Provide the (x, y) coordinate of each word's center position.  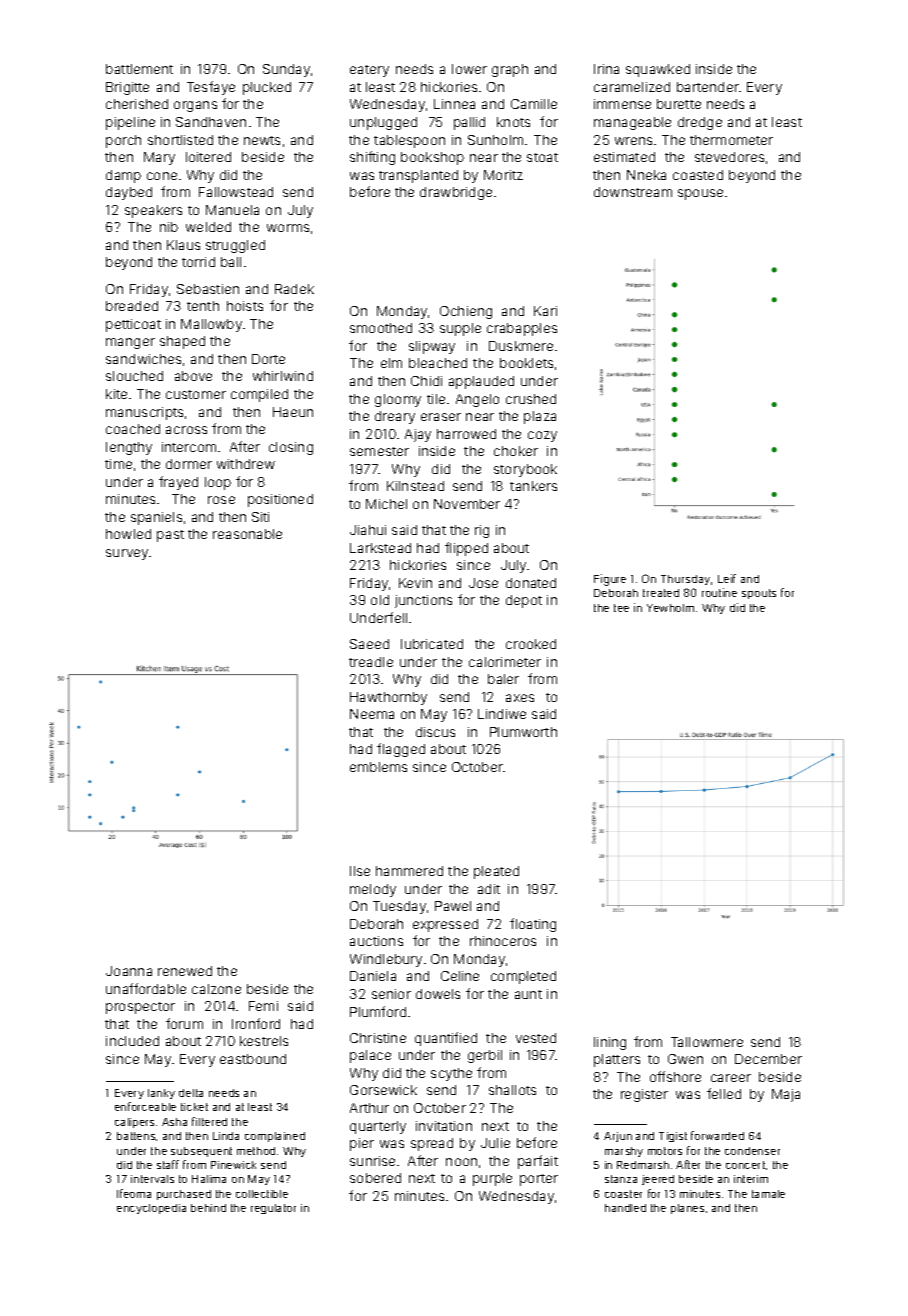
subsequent (201, 1152)
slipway (432, 347)
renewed (185, 971)
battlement (139, 69)
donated (531, 583)
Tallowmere (707, 1042)
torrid (198, 262)
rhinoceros (503, 941)
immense (622, 104)
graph (510, 70)
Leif (727, 578)
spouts (759, 594)
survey (127, 554)
